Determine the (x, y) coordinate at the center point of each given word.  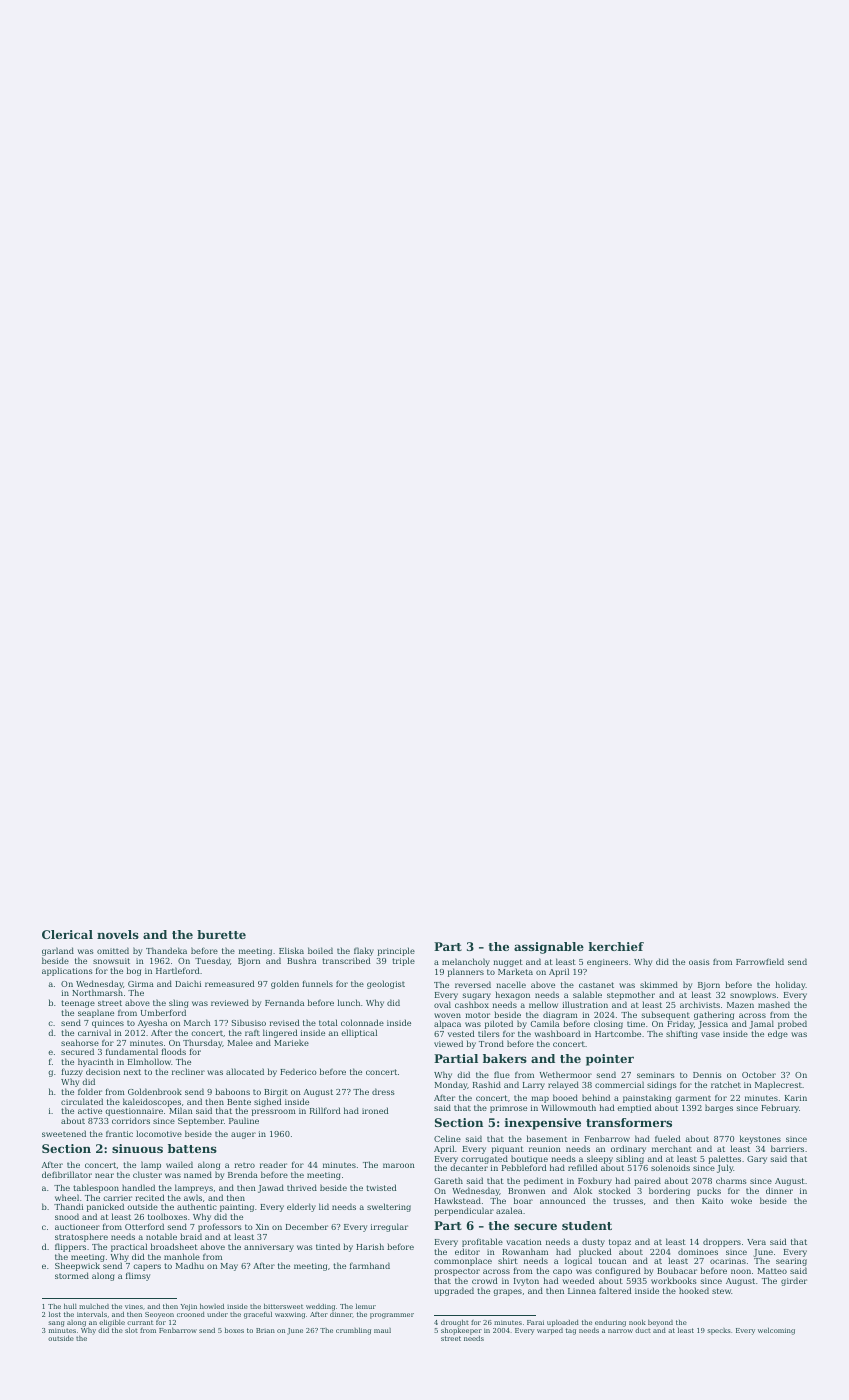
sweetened (64, 1133)
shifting (682, 1035)
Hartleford (178, 970)
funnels (317, 983)
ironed (375, 1110)
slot (131, 1330)
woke (741, 1200)
